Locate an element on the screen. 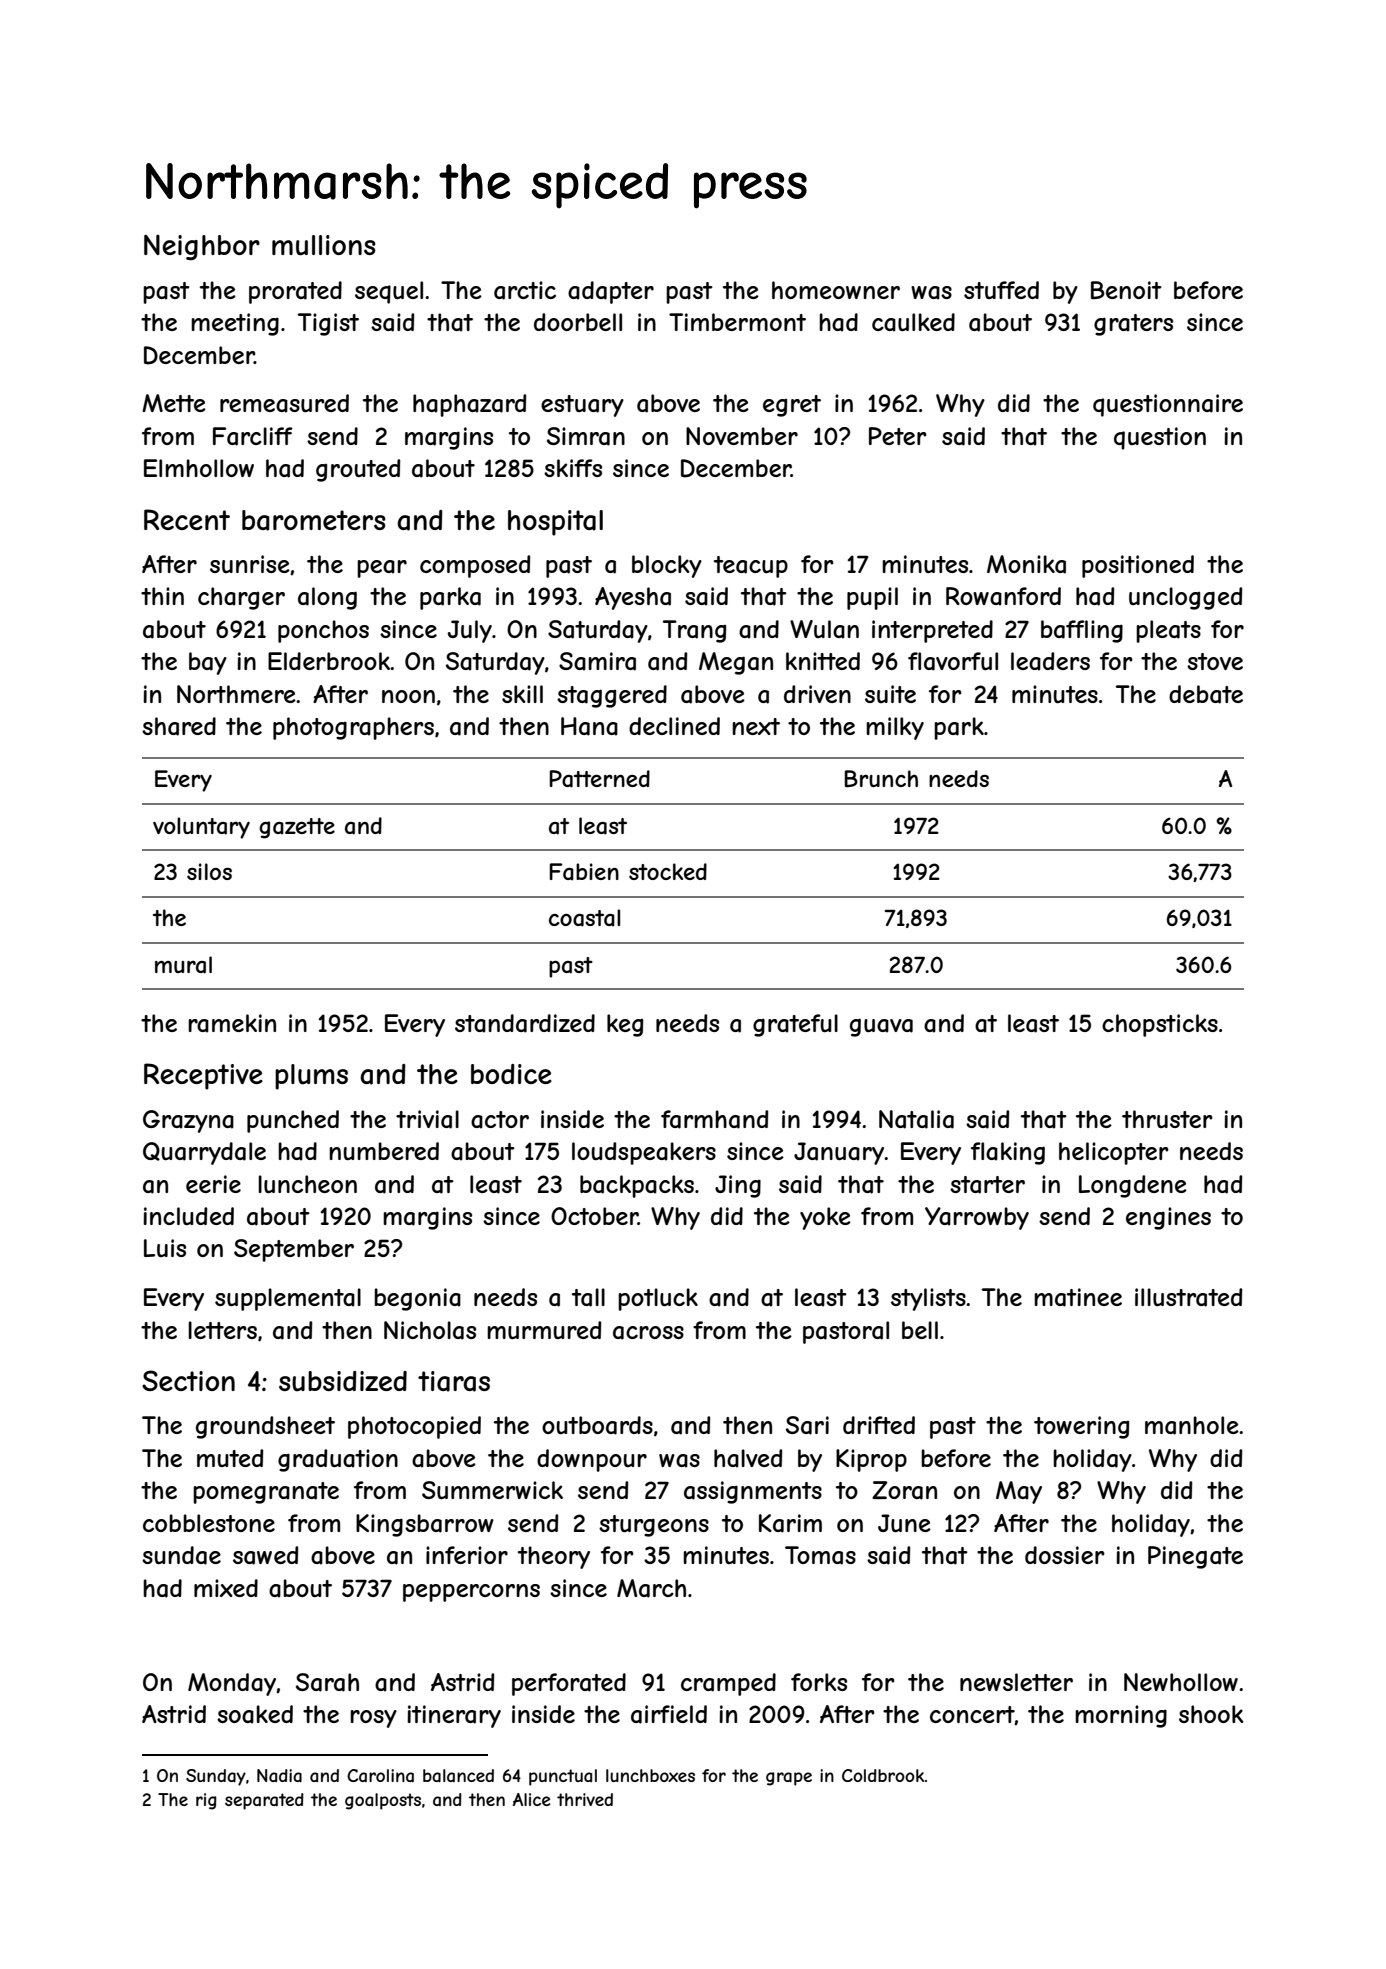 The image size is (1386, 1969). subsidized is located at coordinates (343, 1381).
